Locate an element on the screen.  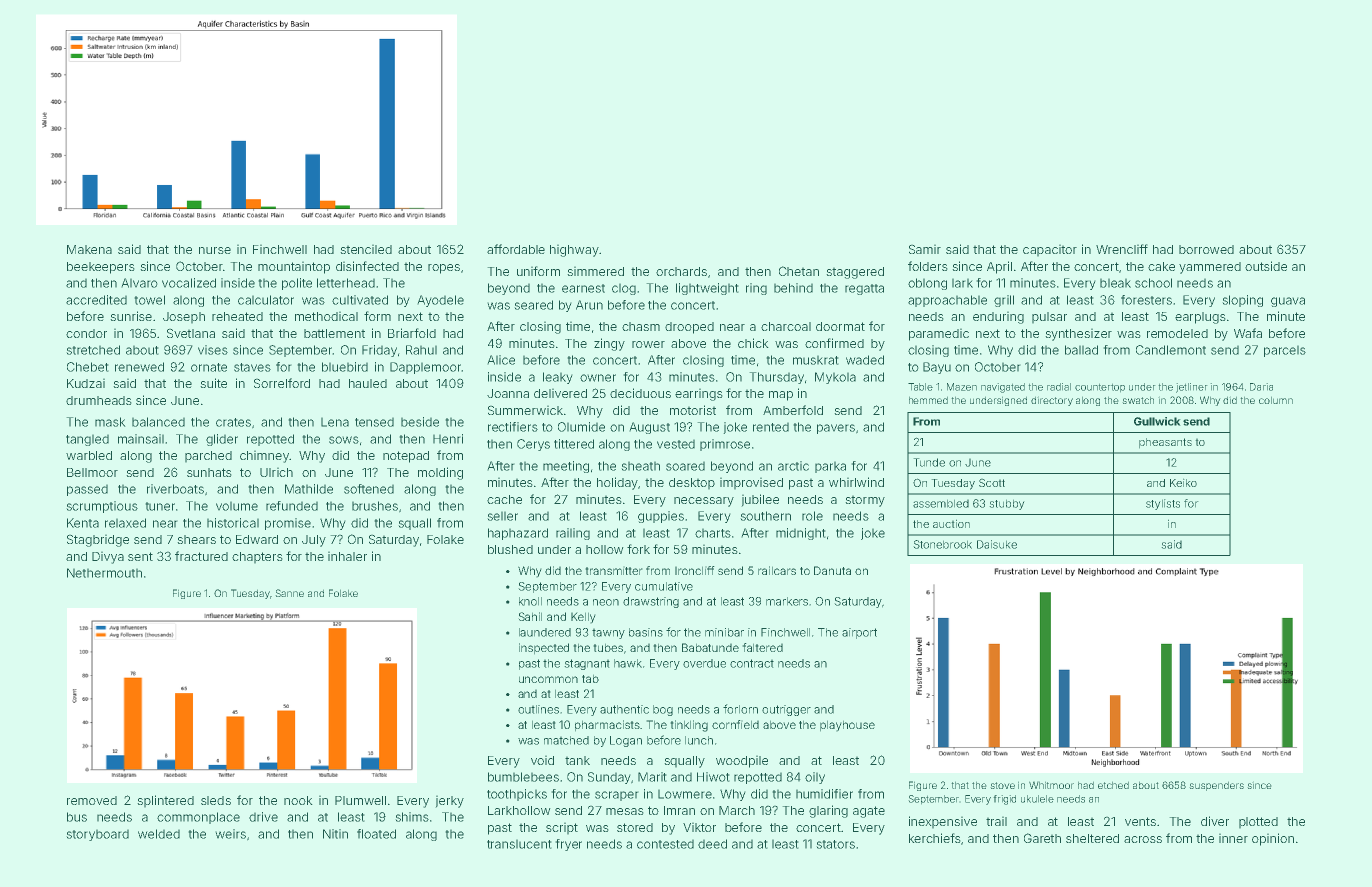
Bellmoor is located at coordinates (92, 472).
